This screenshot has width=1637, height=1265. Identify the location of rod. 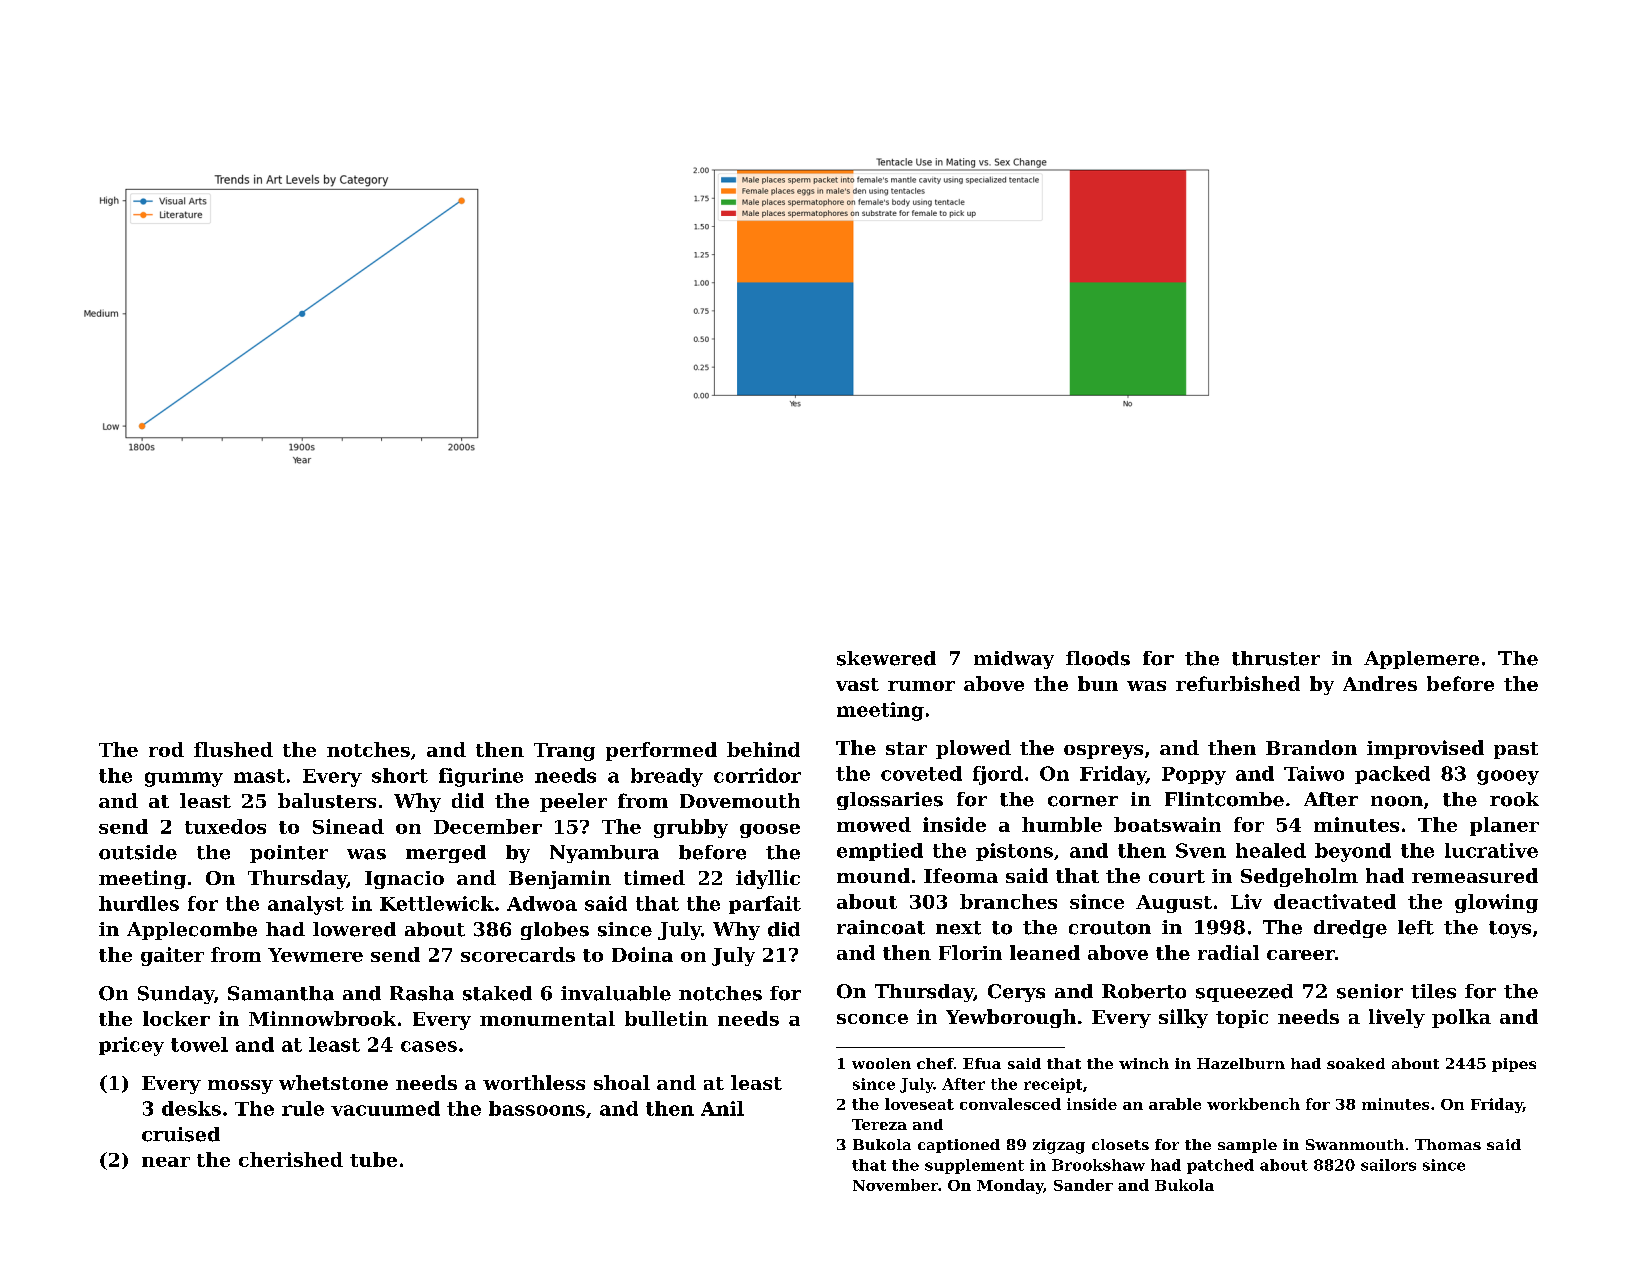
(166, 749).
